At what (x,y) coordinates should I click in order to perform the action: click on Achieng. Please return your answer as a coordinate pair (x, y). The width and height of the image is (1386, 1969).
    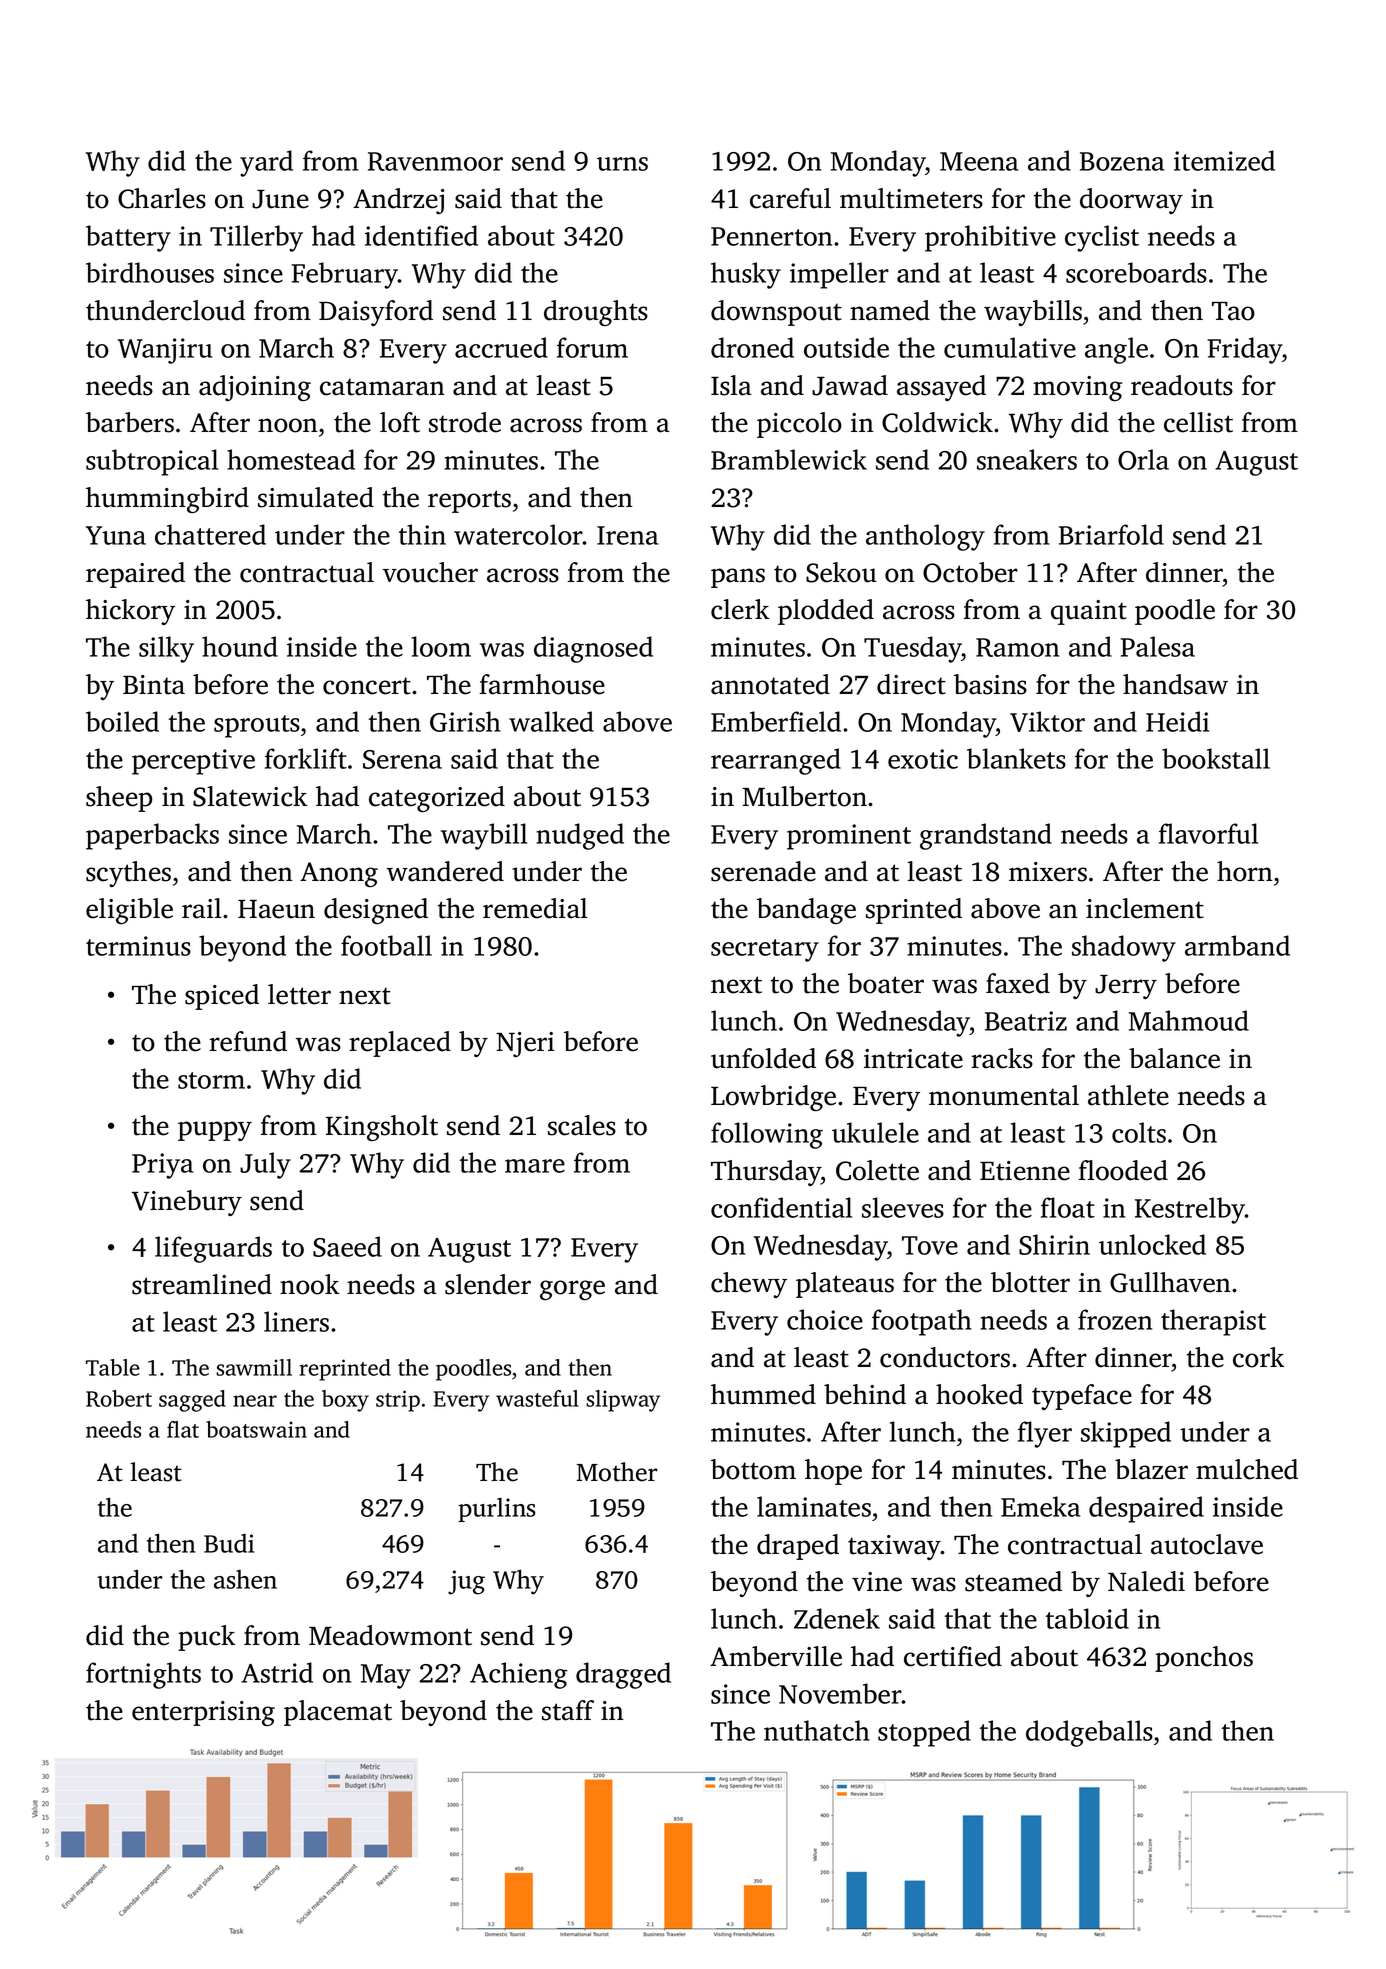
    Looking at the image, I should click on (519, 1675).
